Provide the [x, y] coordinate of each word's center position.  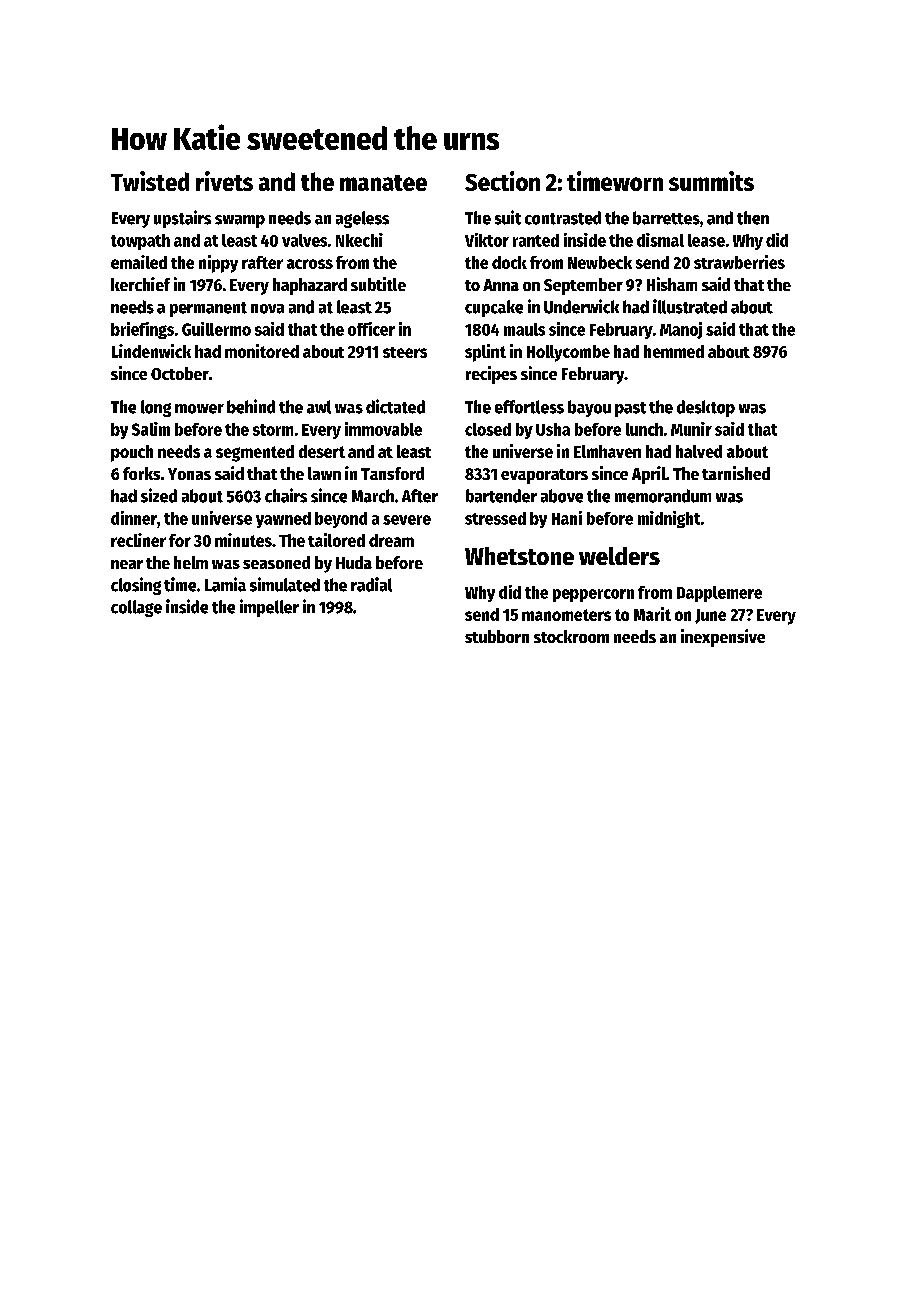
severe [407, 520]
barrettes [666, 218]
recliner [138, 540]
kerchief [140, 284]
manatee [383, 183]
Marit [652, 614]
